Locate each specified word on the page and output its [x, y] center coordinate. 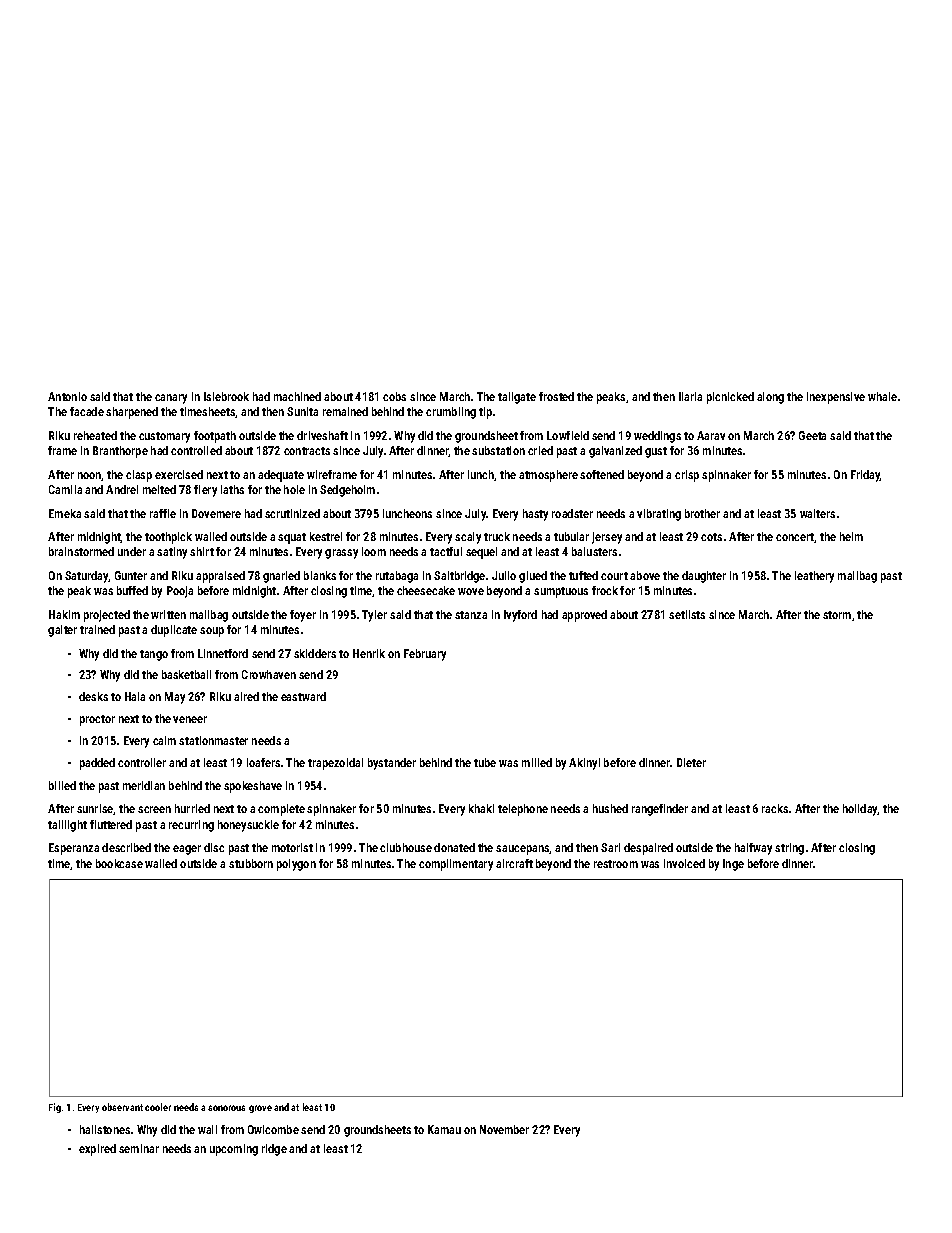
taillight [67, 826]
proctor [97, 720]
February [425, 655]
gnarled [281, 577]
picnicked [730, 398]
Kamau [444, 1129]
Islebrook [226, 396]
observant [122, 1107]
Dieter [691, 762]
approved [584, 616]
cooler [158, 1107]
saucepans [523, 850]
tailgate [517, 398]
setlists [687, 614]
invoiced [684, 863]
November [504, 1129]
